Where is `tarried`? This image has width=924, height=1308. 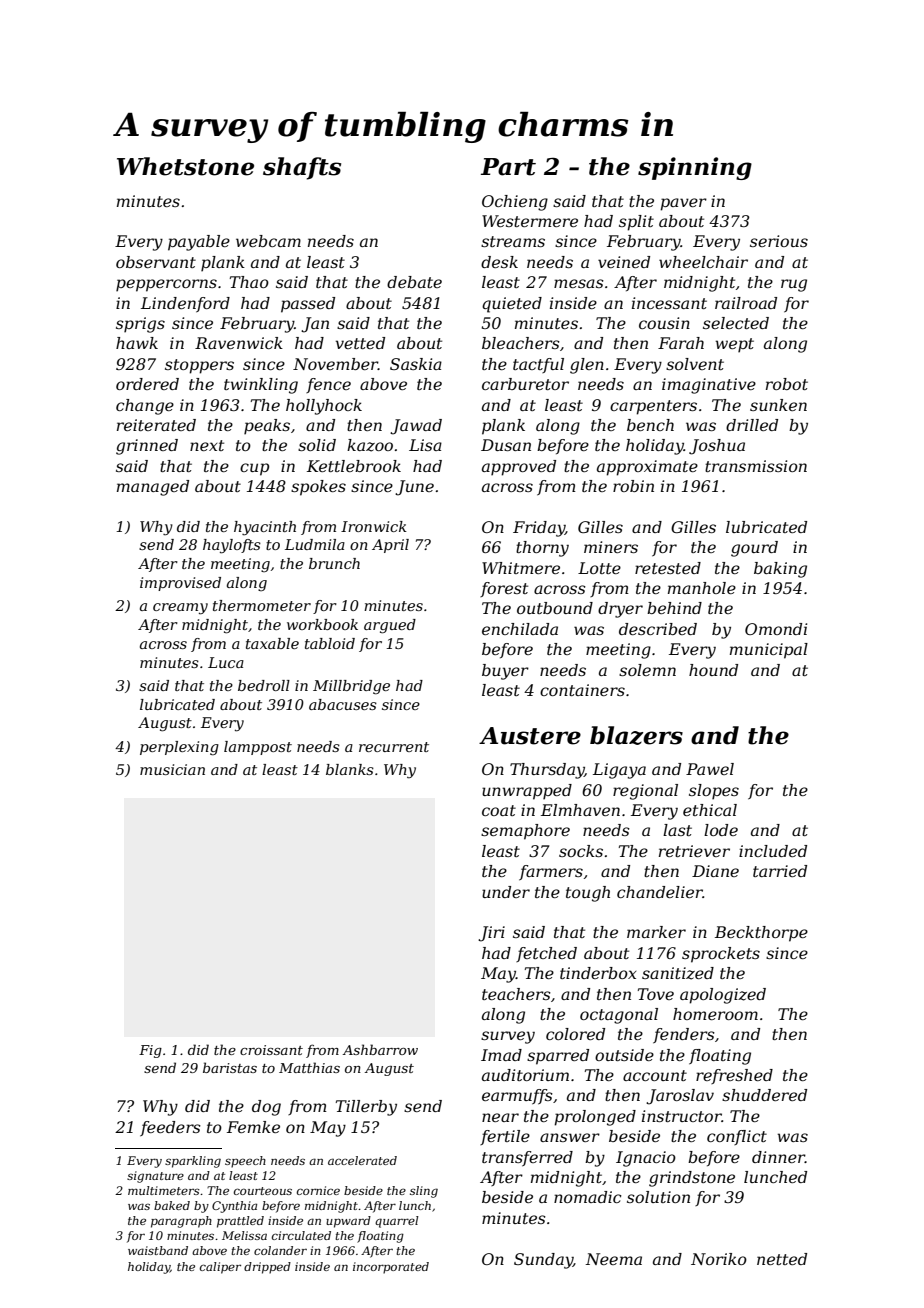
tarried is located at coordinates (780, 871).
